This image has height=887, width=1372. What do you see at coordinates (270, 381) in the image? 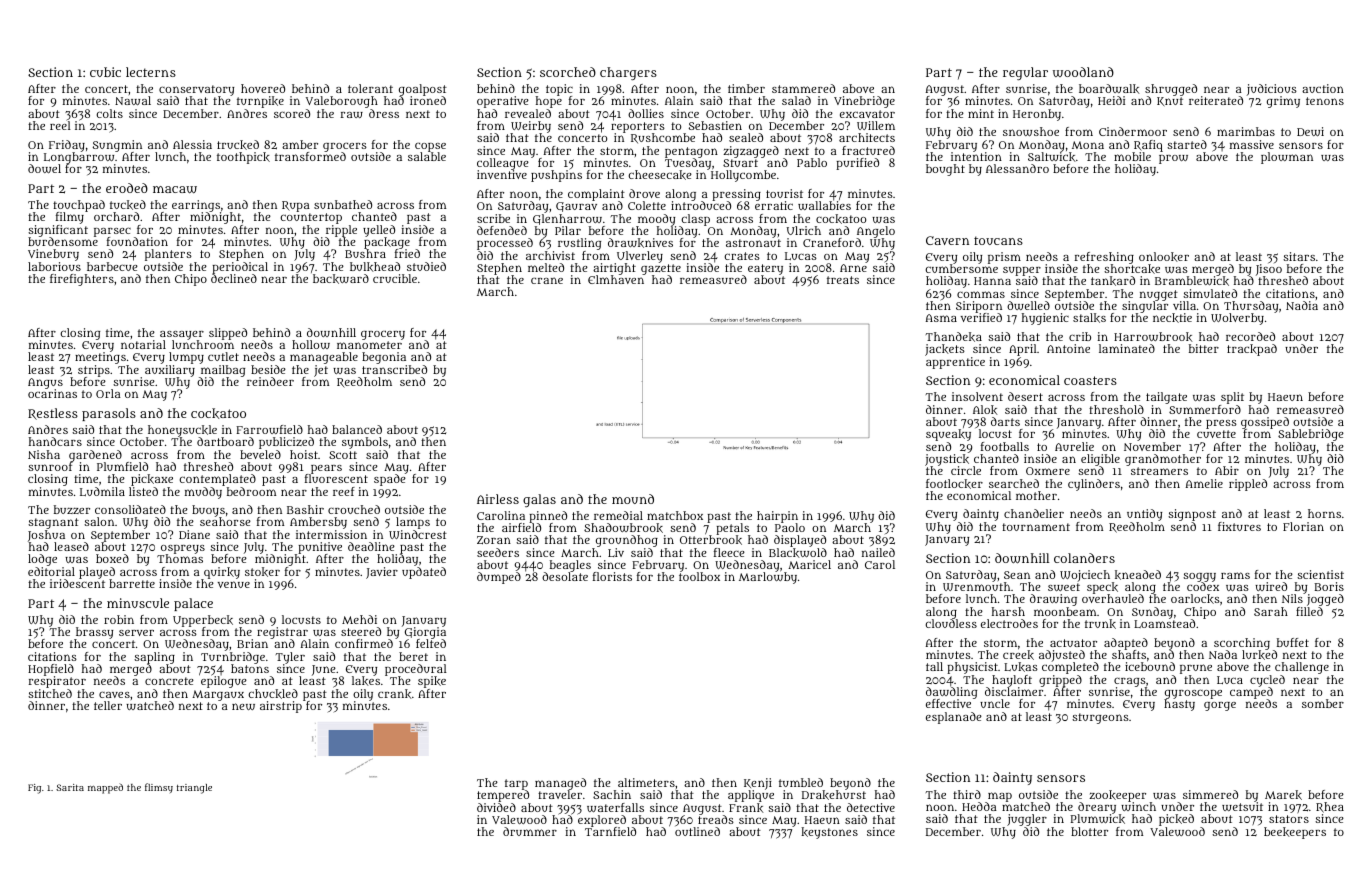
I see `reindeer` at bounding box center [270, 381].
